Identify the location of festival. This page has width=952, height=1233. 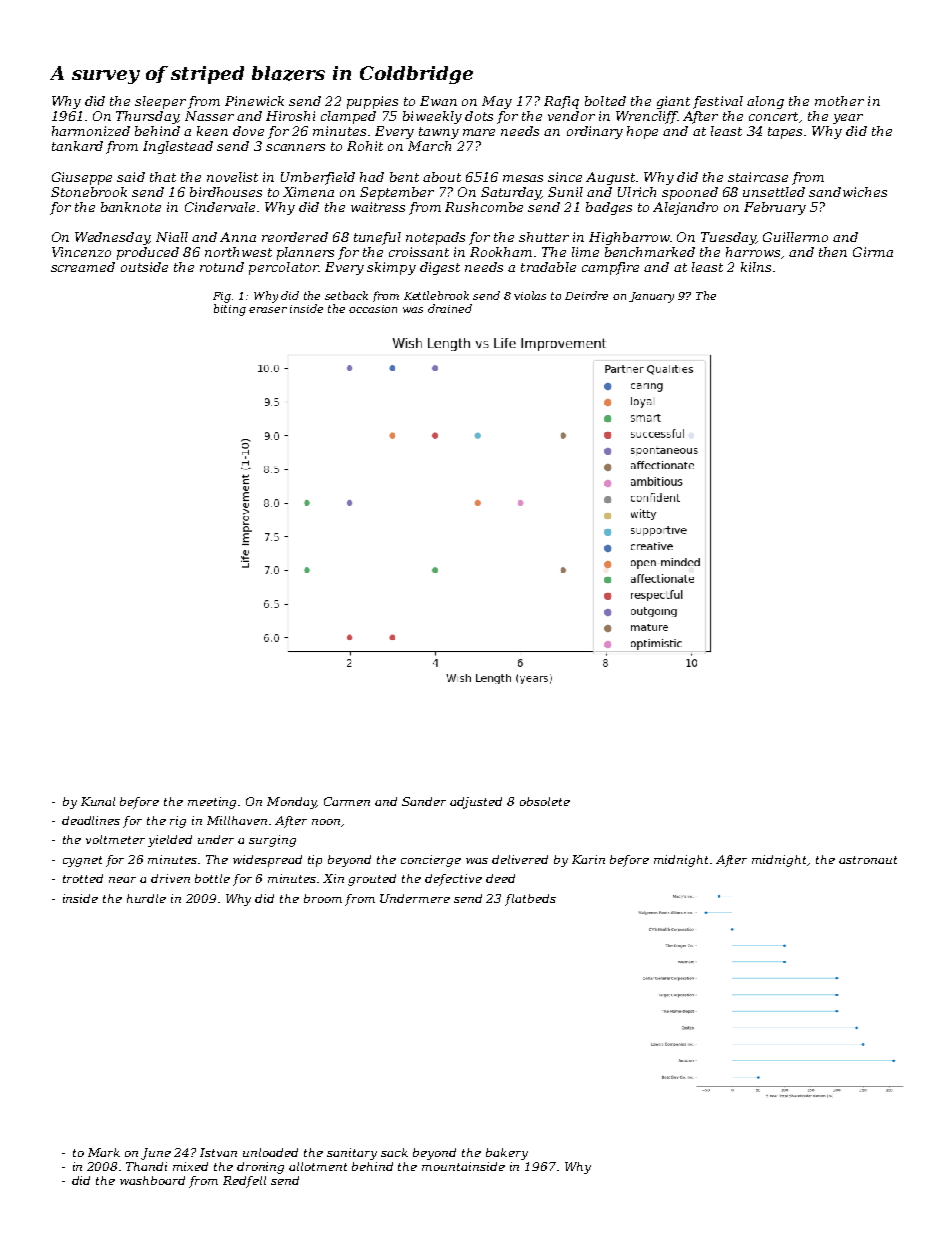
(718, 102).
